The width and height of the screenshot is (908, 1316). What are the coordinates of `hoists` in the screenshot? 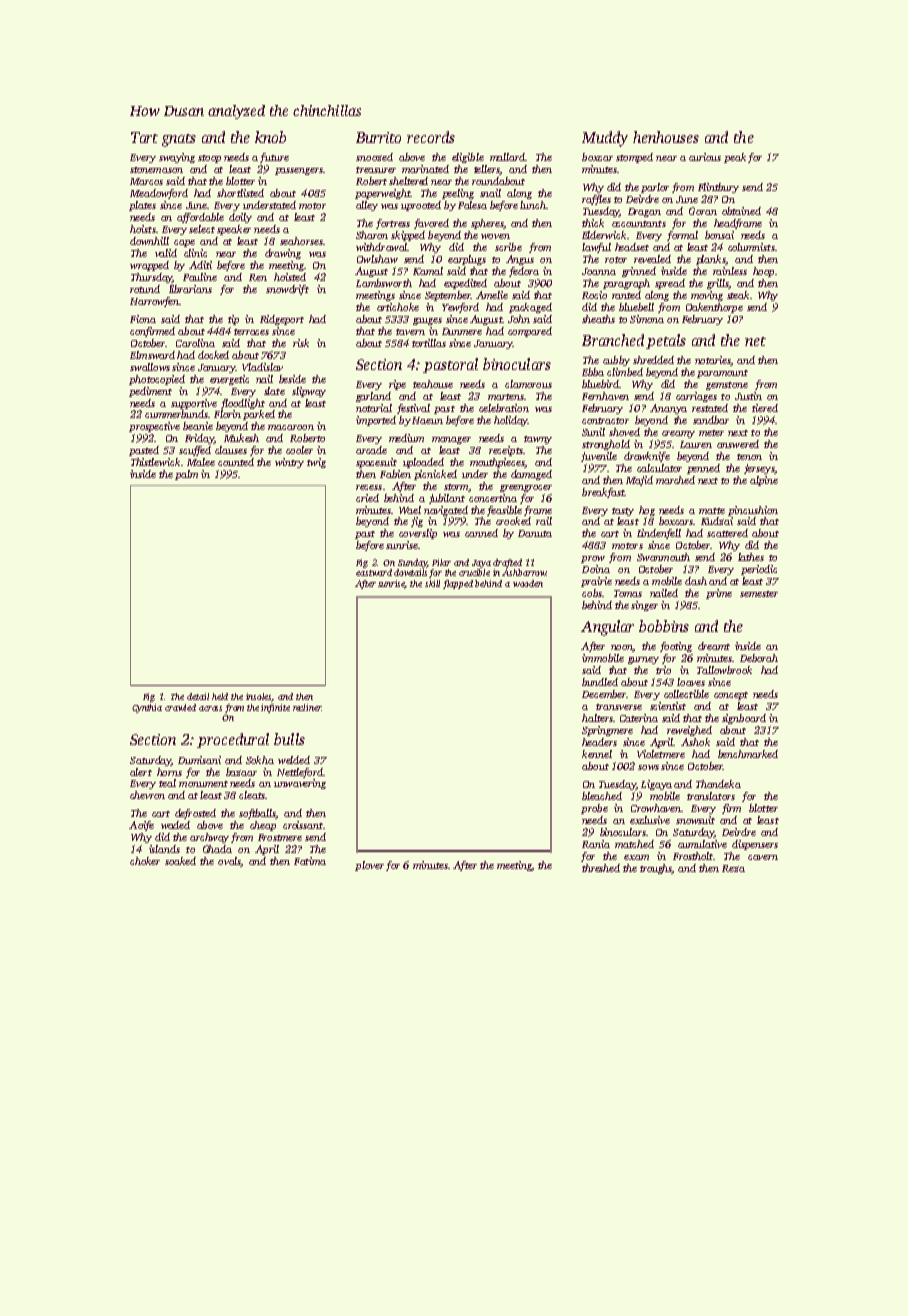 It's located at (143, 229).
